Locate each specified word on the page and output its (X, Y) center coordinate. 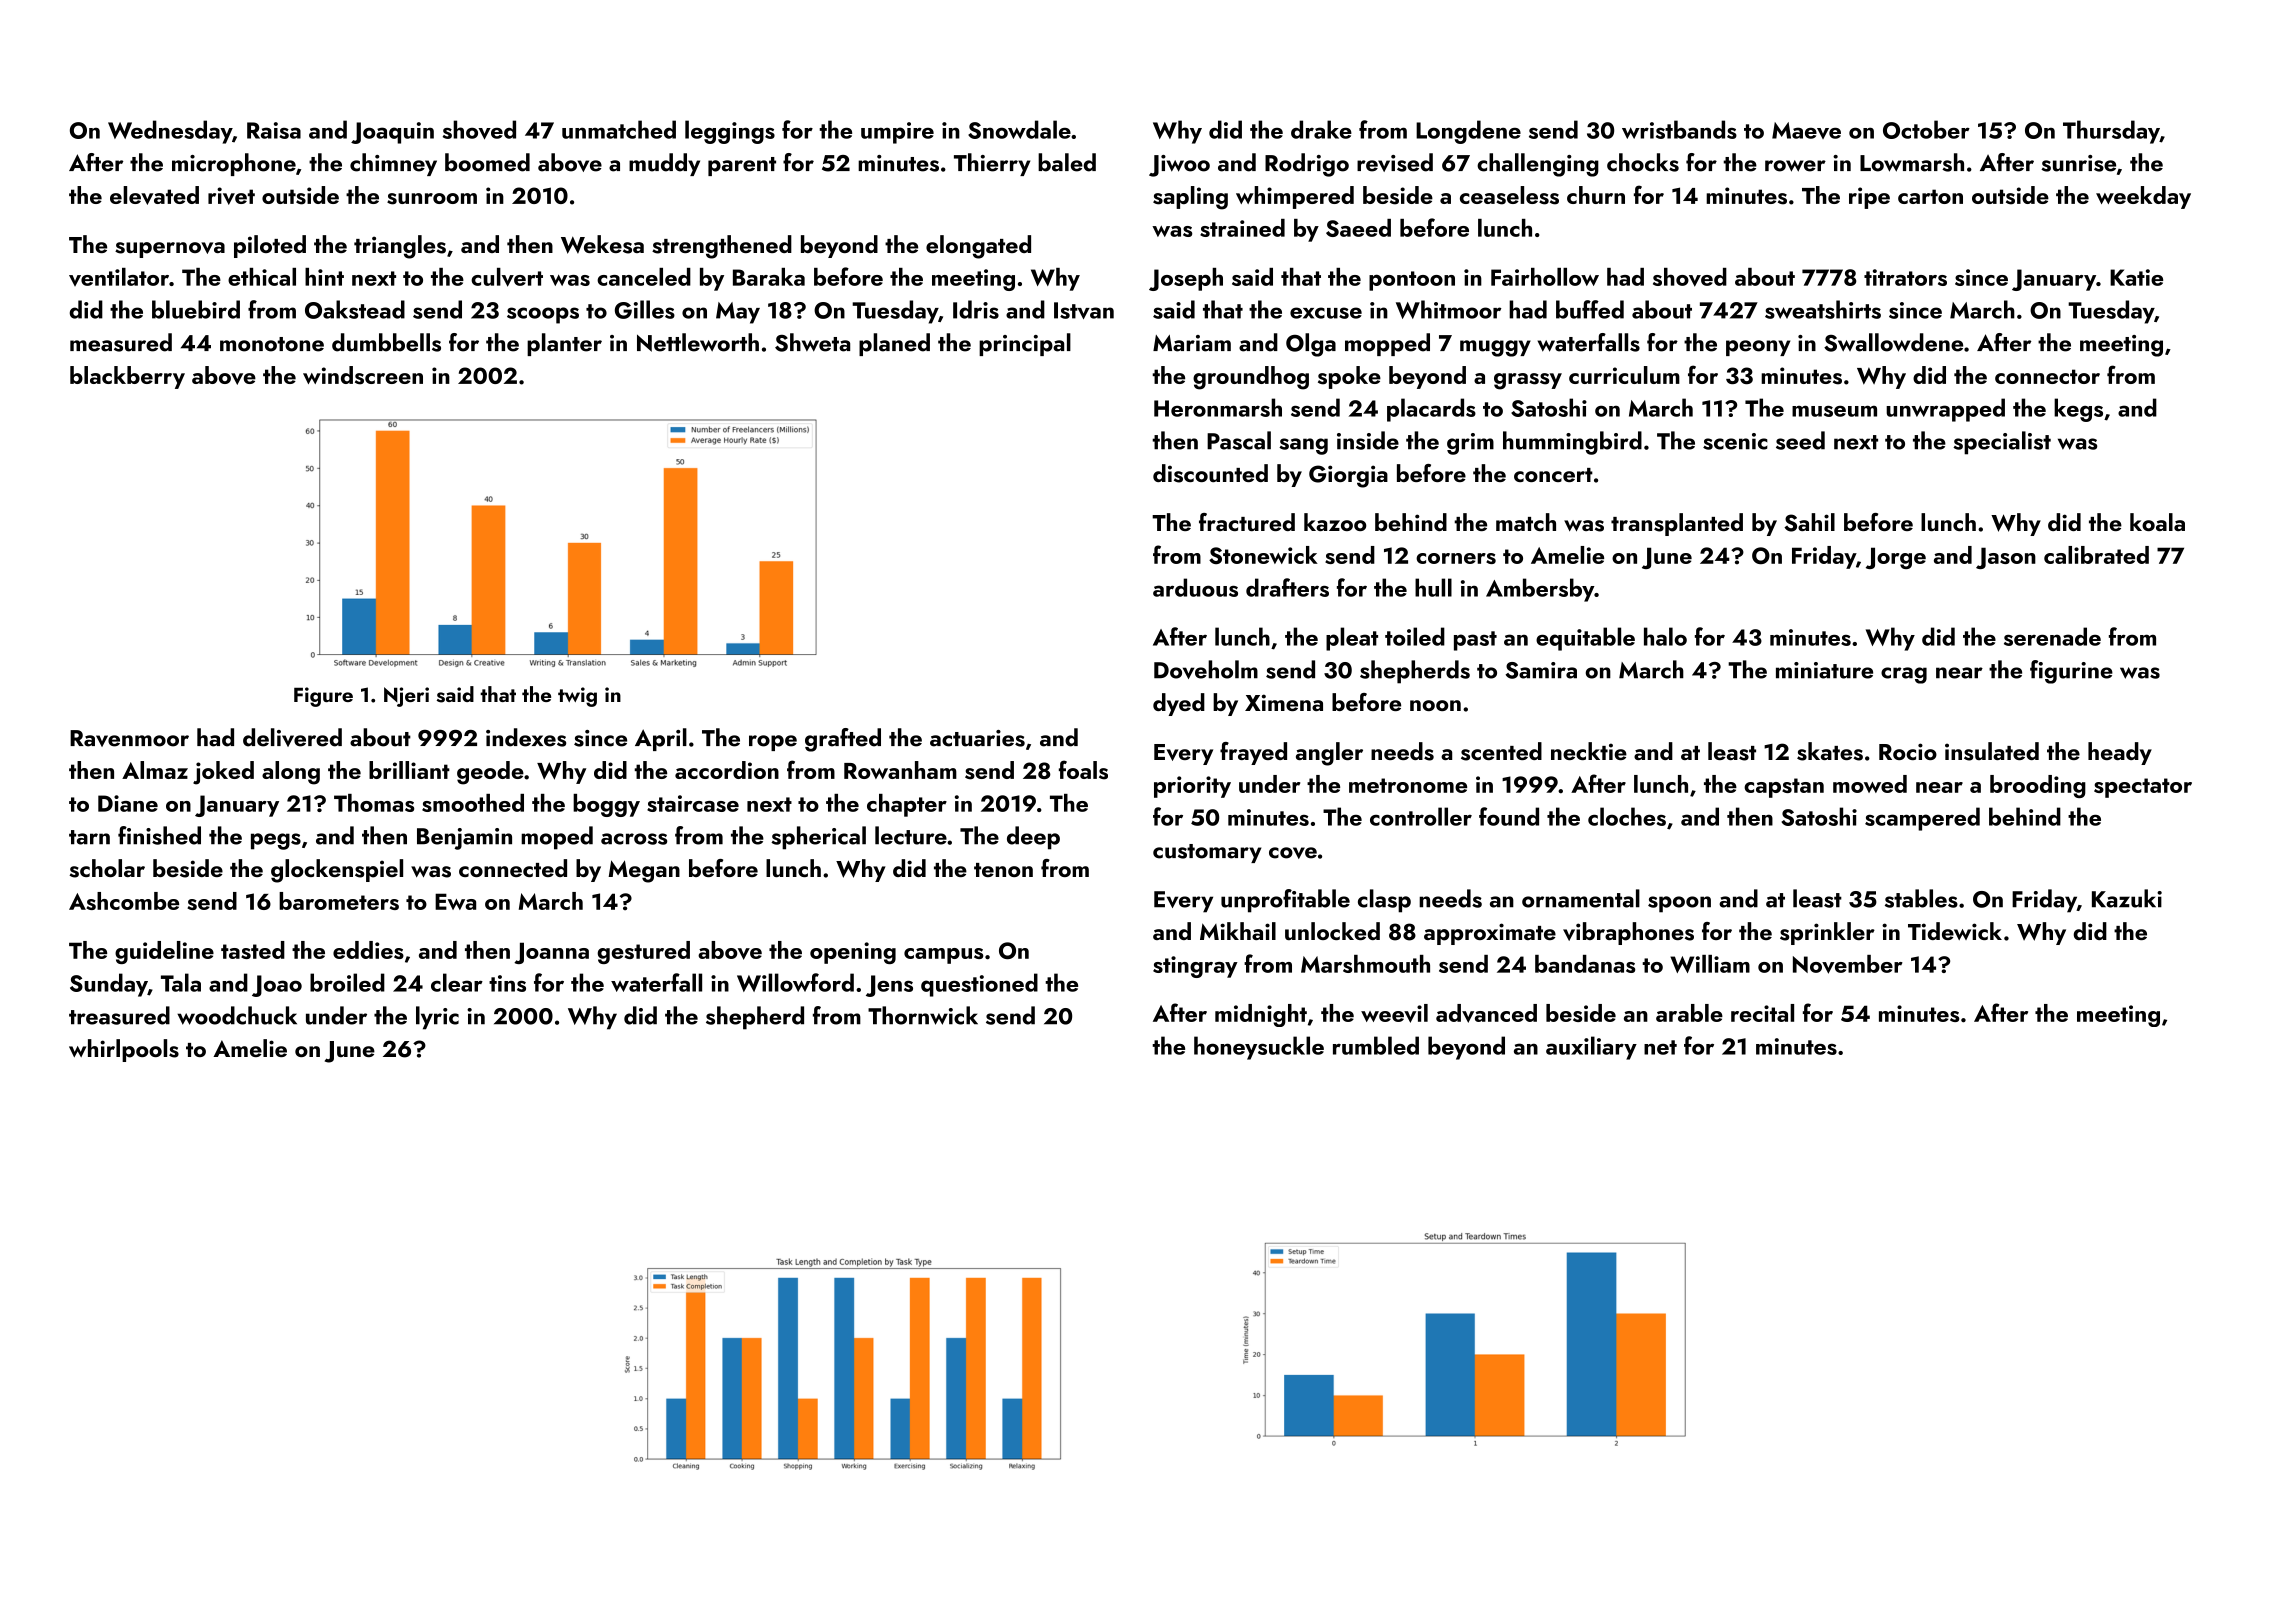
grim (1470, 444)
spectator (2143, 788)
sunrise (2078, 163)
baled (1067, 162)
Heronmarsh (1218, 407)
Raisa (274, 130)
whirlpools (124, 1050)
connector (2047, 376)
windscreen (363, 375)
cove (1293, 853)
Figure (323, 697)
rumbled (1376, 1045)
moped (557, 838)
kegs (2078, 410)
